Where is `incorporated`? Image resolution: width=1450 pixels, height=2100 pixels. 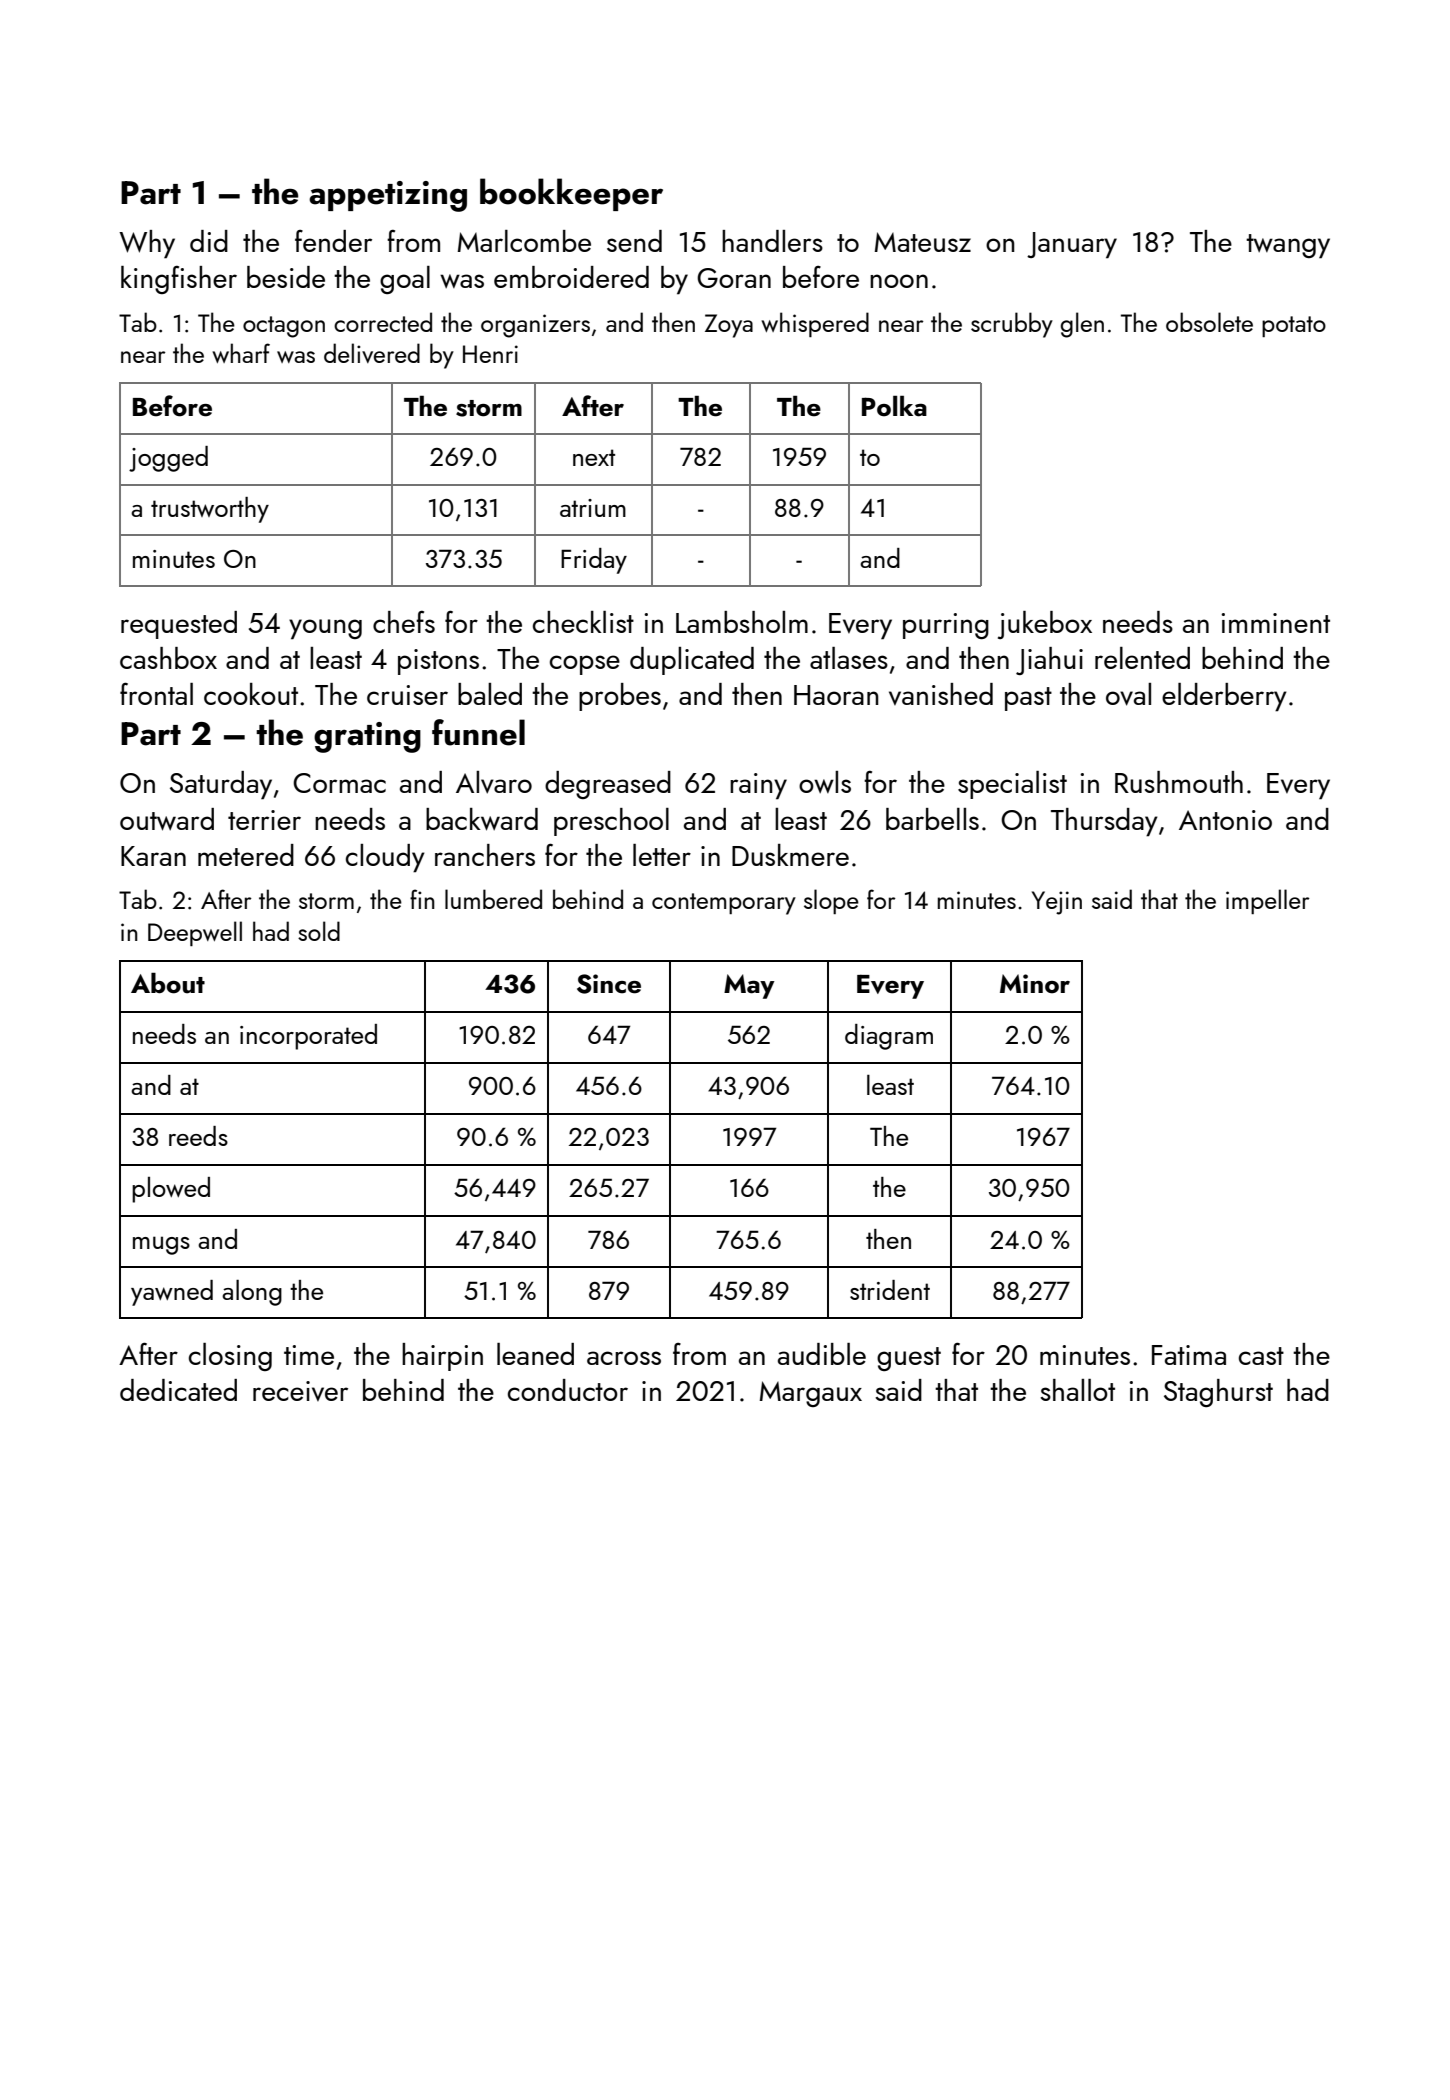 incorporated is located at coordinates (308, 1037).
